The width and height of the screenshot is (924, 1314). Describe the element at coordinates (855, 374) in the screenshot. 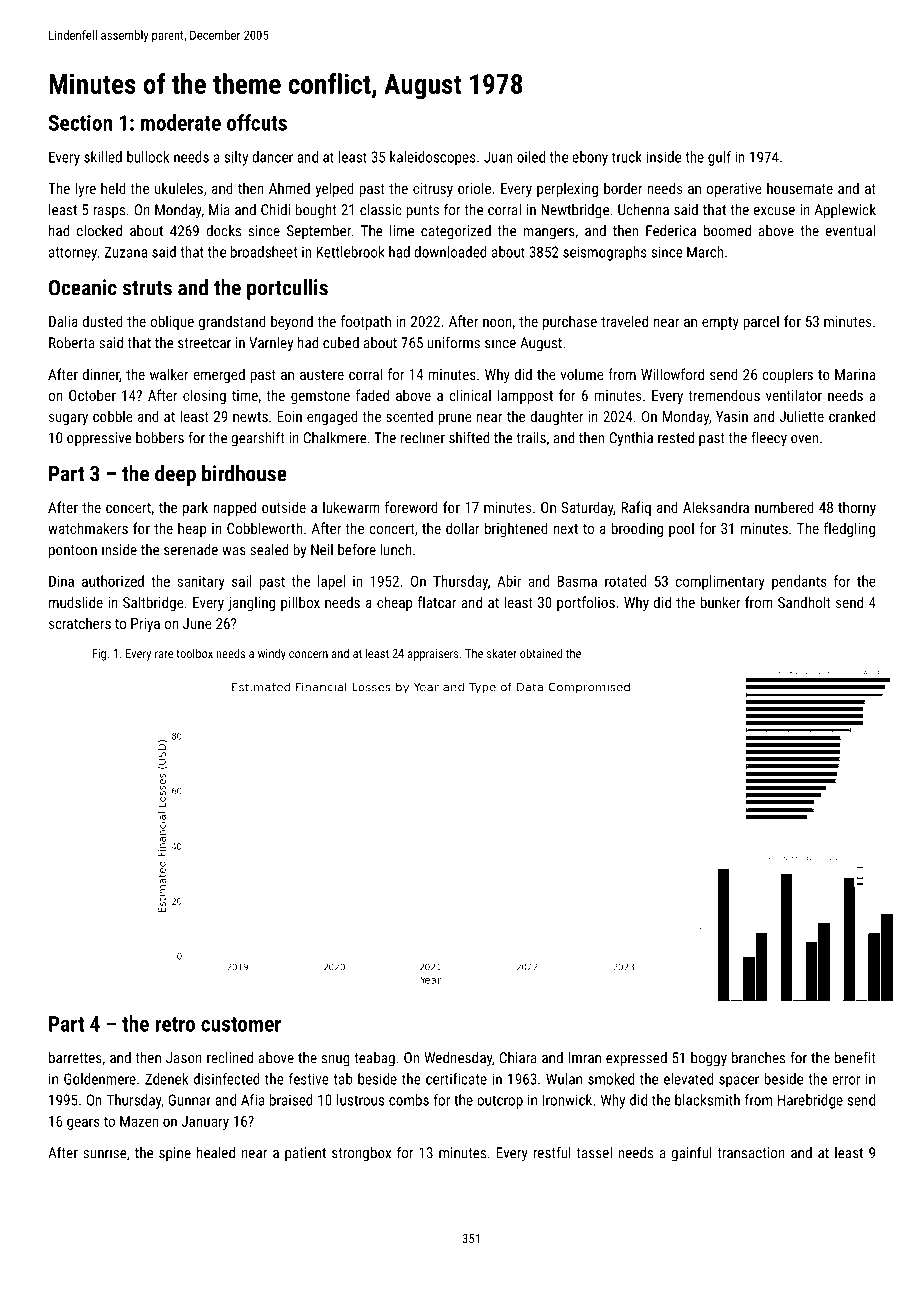

I see `Marina` at that location.
